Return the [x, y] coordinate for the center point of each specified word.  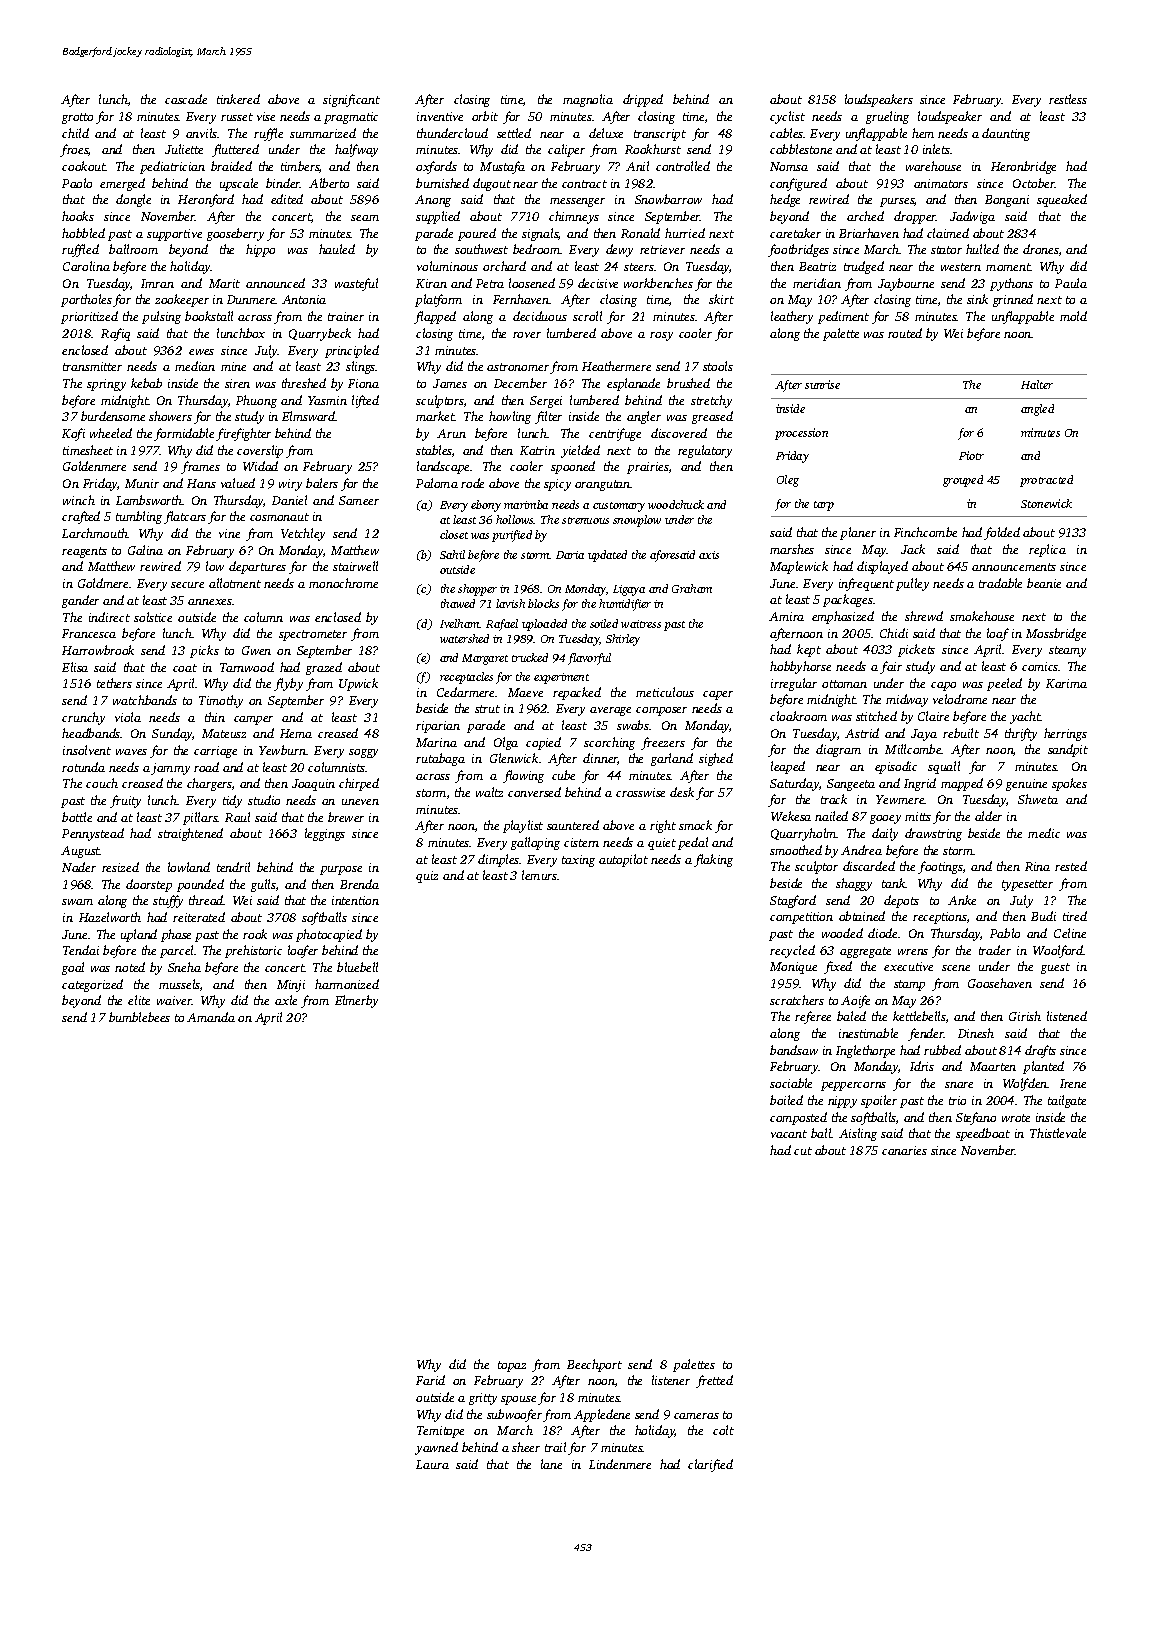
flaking [713, 860]
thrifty [1021, 734]
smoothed [796, 850]
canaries [904, 1150]
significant [351, 100]
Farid [430, 1380]
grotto [77, 118]
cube [563, 775]
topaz [512, 1366]
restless [1068, 99]
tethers [114, 683]
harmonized [347, 984]
